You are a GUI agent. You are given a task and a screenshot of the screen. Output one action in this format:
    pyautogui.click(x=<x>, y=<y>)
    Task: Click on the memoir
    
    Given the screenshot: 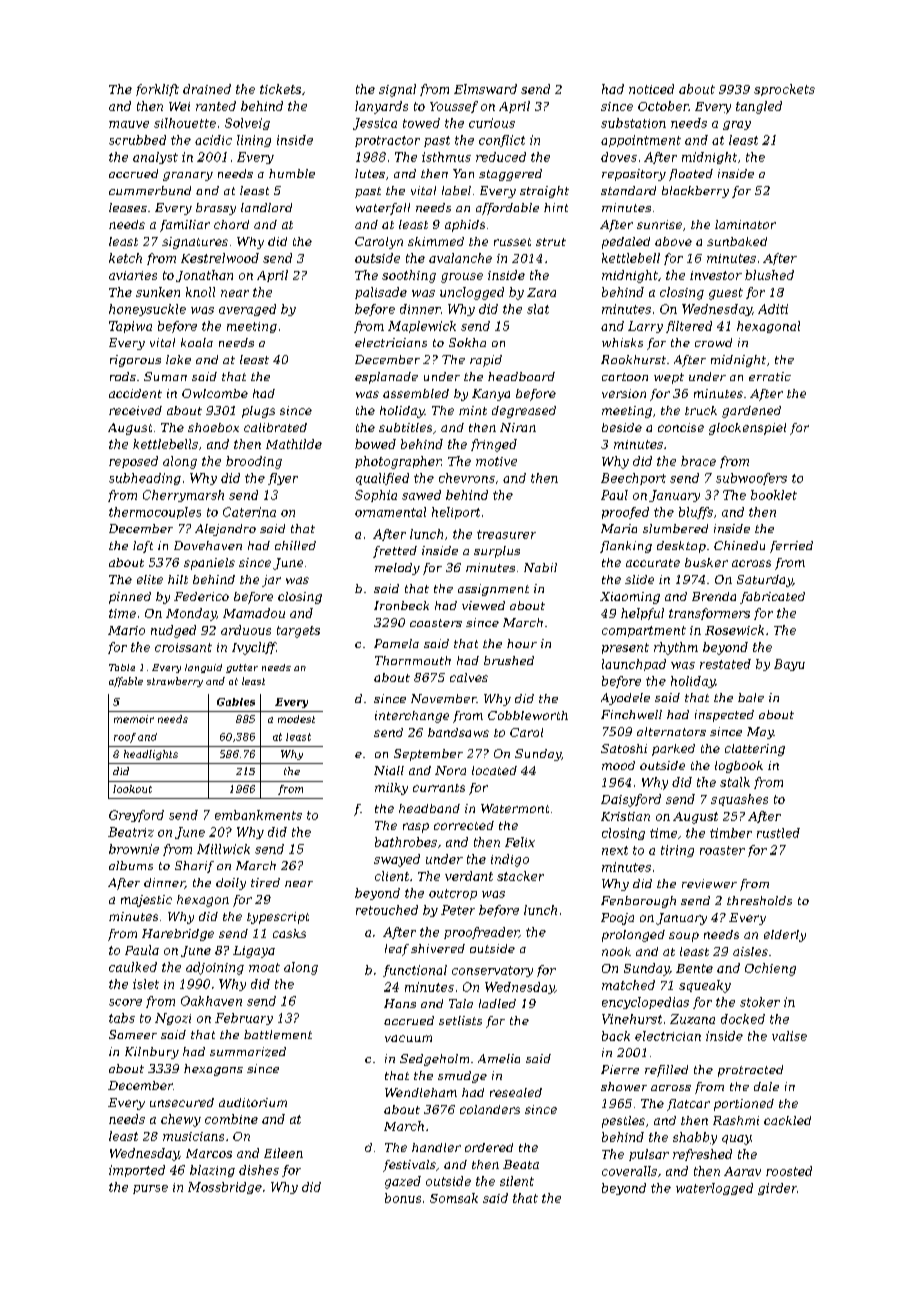 What is the action you would take?
    pyautogui.click(x=134, y=719)
